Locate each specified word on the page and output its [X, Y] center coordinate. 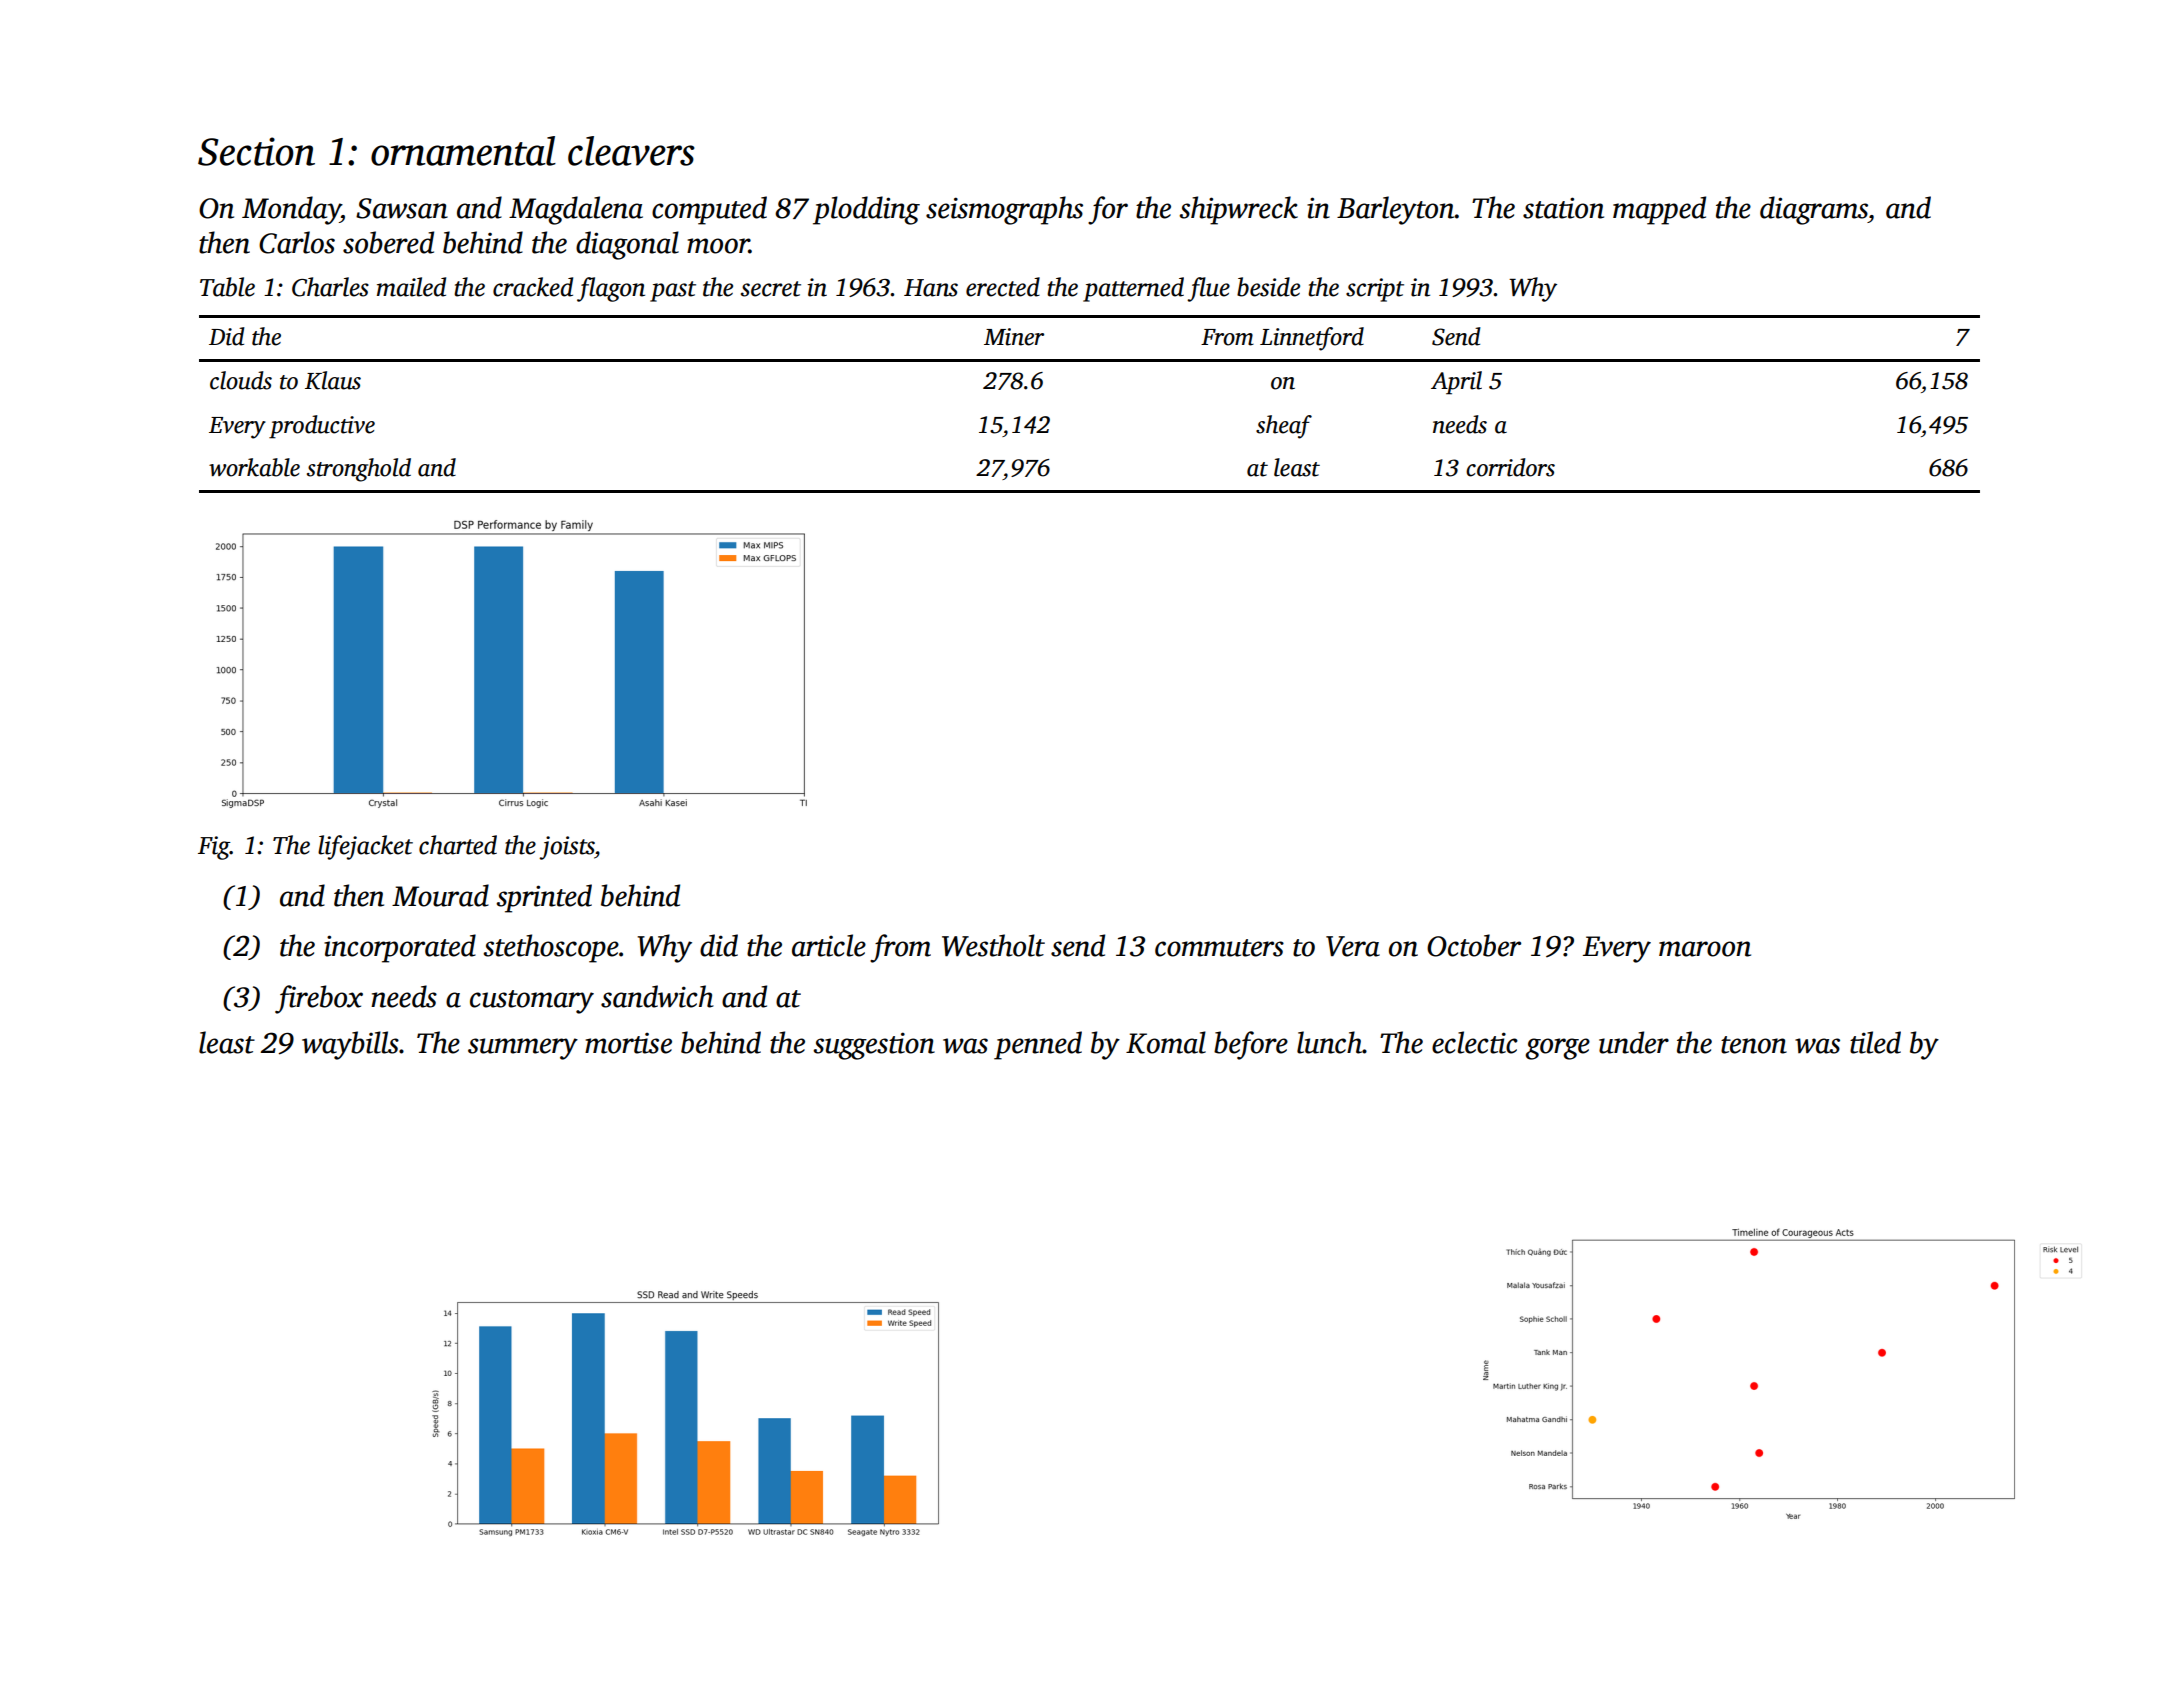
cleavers [631, 151]
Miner [1014, 337]
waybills [350, 1045]
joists [567, 848]
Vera [1353, 946]
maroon [1705, 949]
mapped [1659, 210]
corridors [1510, 467]
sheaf [1284, 427]
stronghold [359, 470]
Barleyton [1396, 210]
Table [227, 287]
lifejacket [365, 847]
